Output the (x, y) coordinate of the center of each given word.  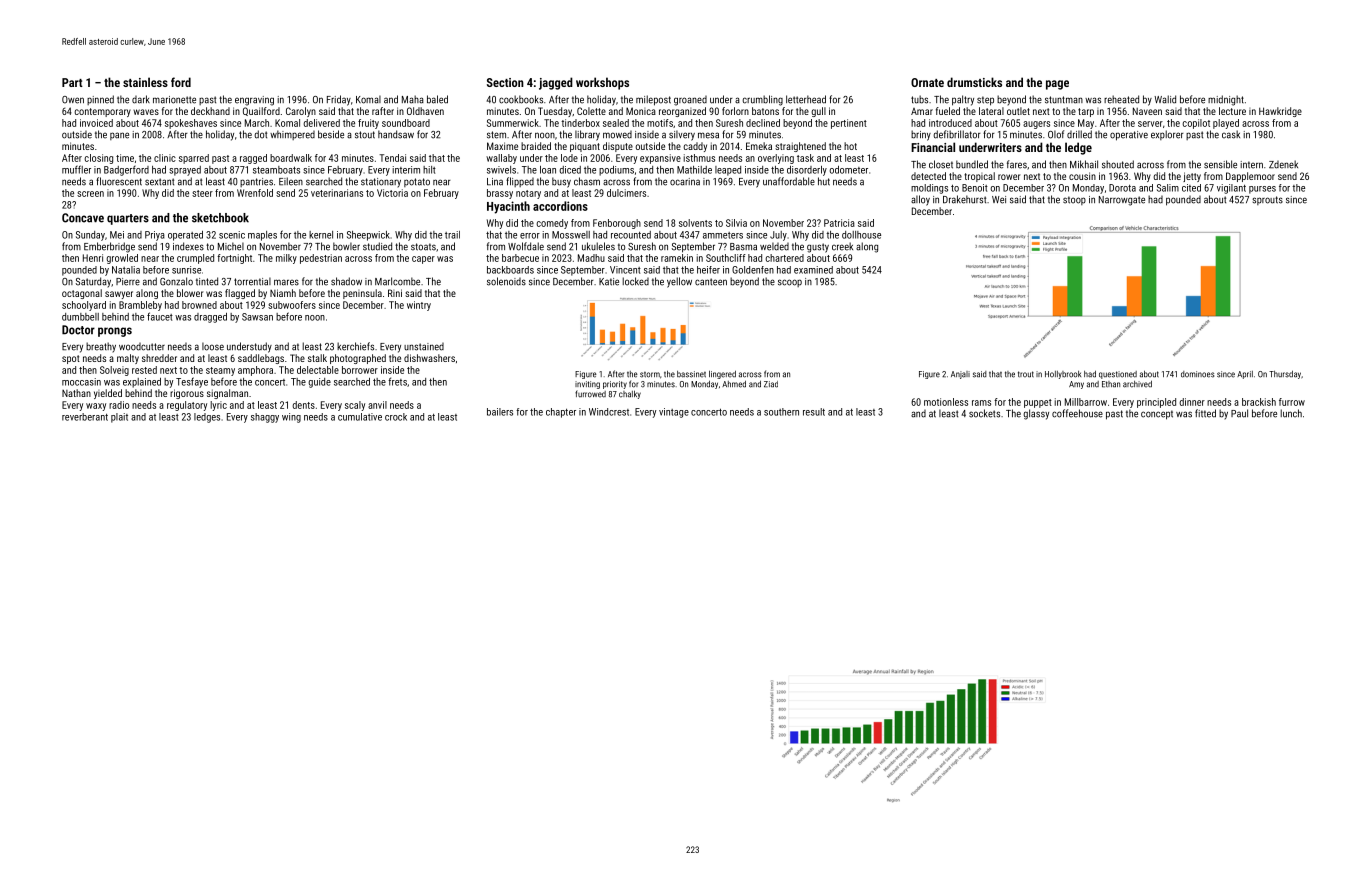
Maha (413, 99)
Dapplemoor (1250, 177)
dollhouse (861, 235)
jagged (556, 83)
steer (202, 193)
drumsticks (974, 82)
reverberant (85, 417)
